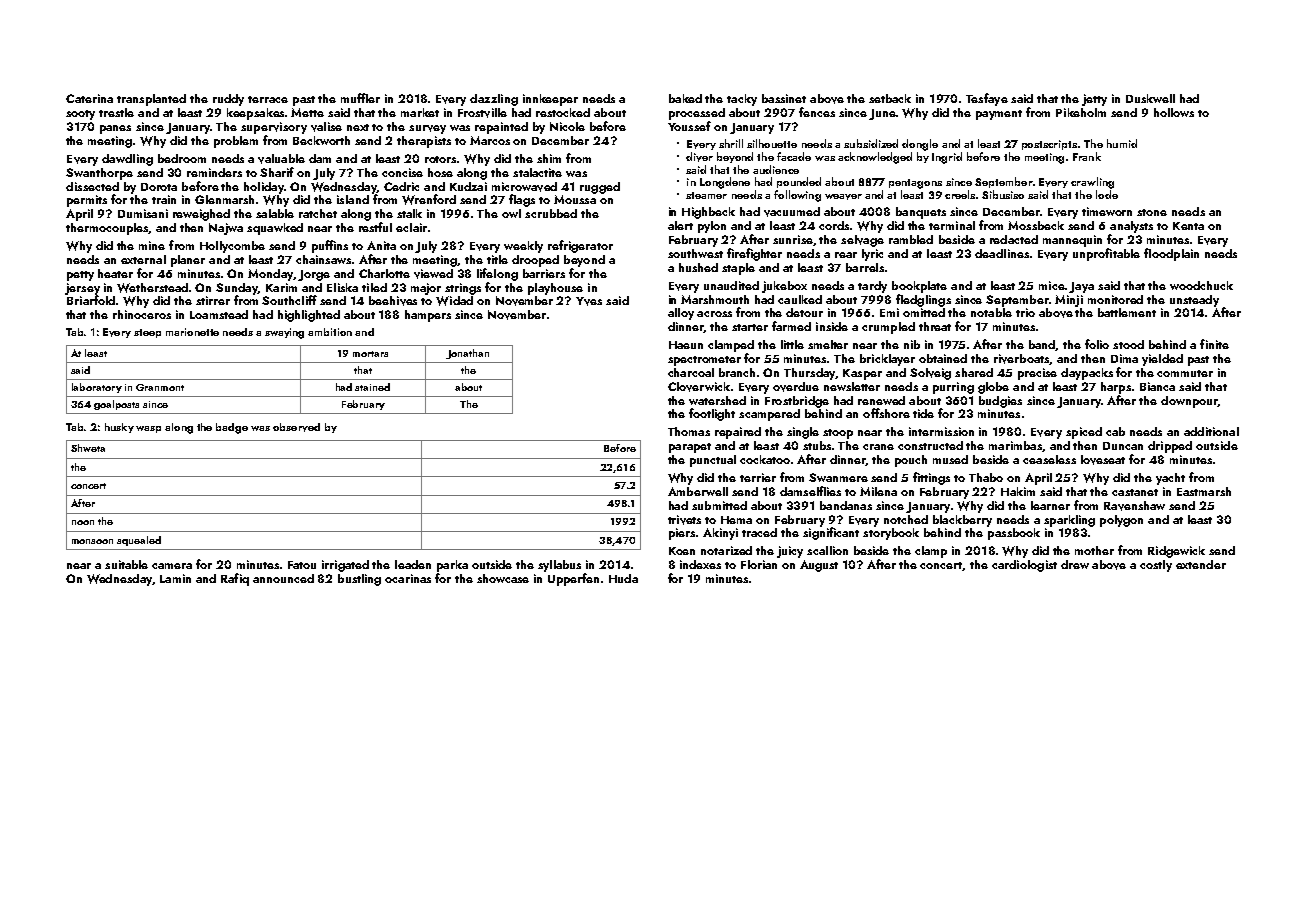 This document has height=924, width=1308. I want to click on extender, so click(1201, 564).
